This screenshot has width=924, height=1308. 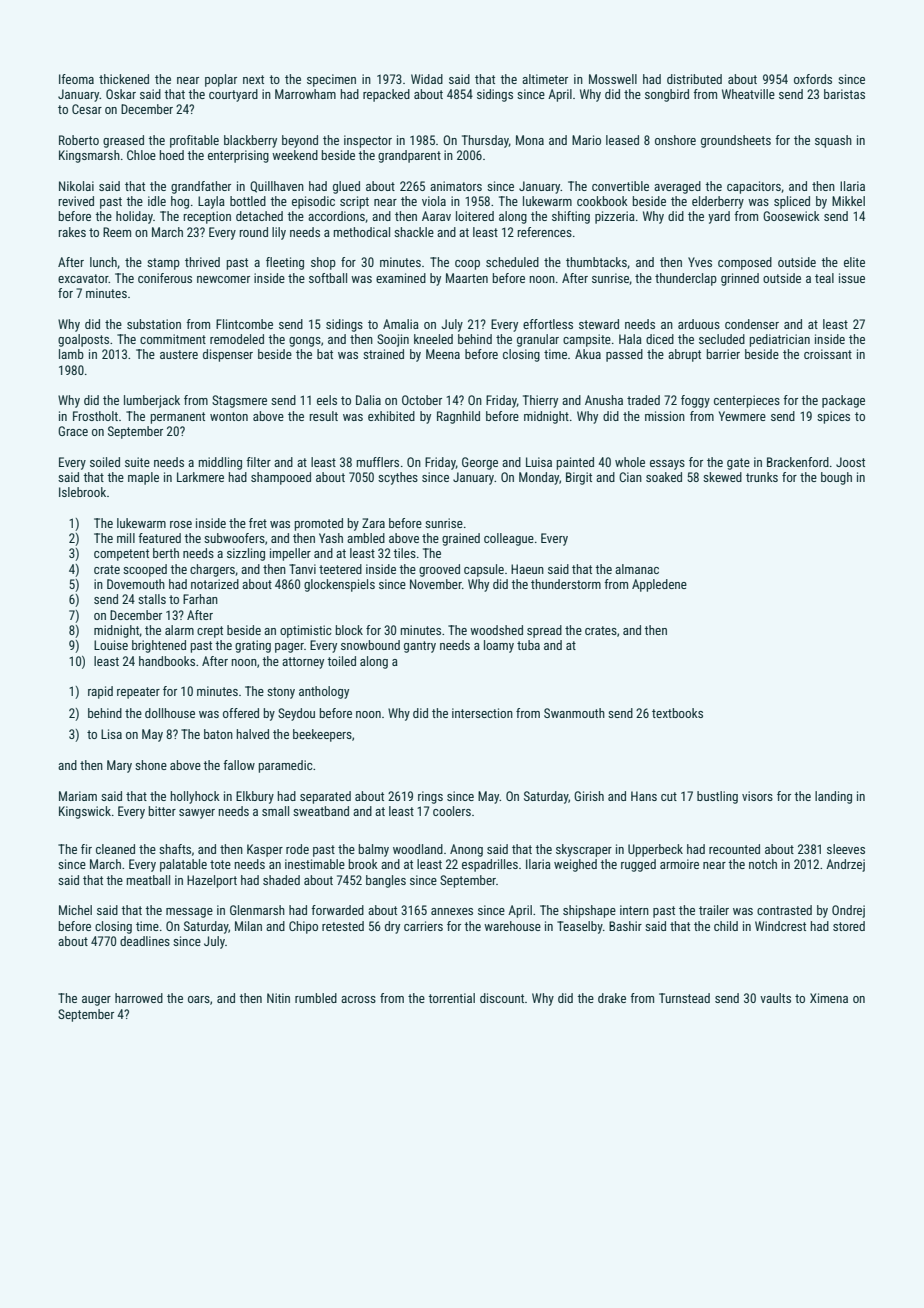 I want to click on onshore, so click(x=675, y=140).
